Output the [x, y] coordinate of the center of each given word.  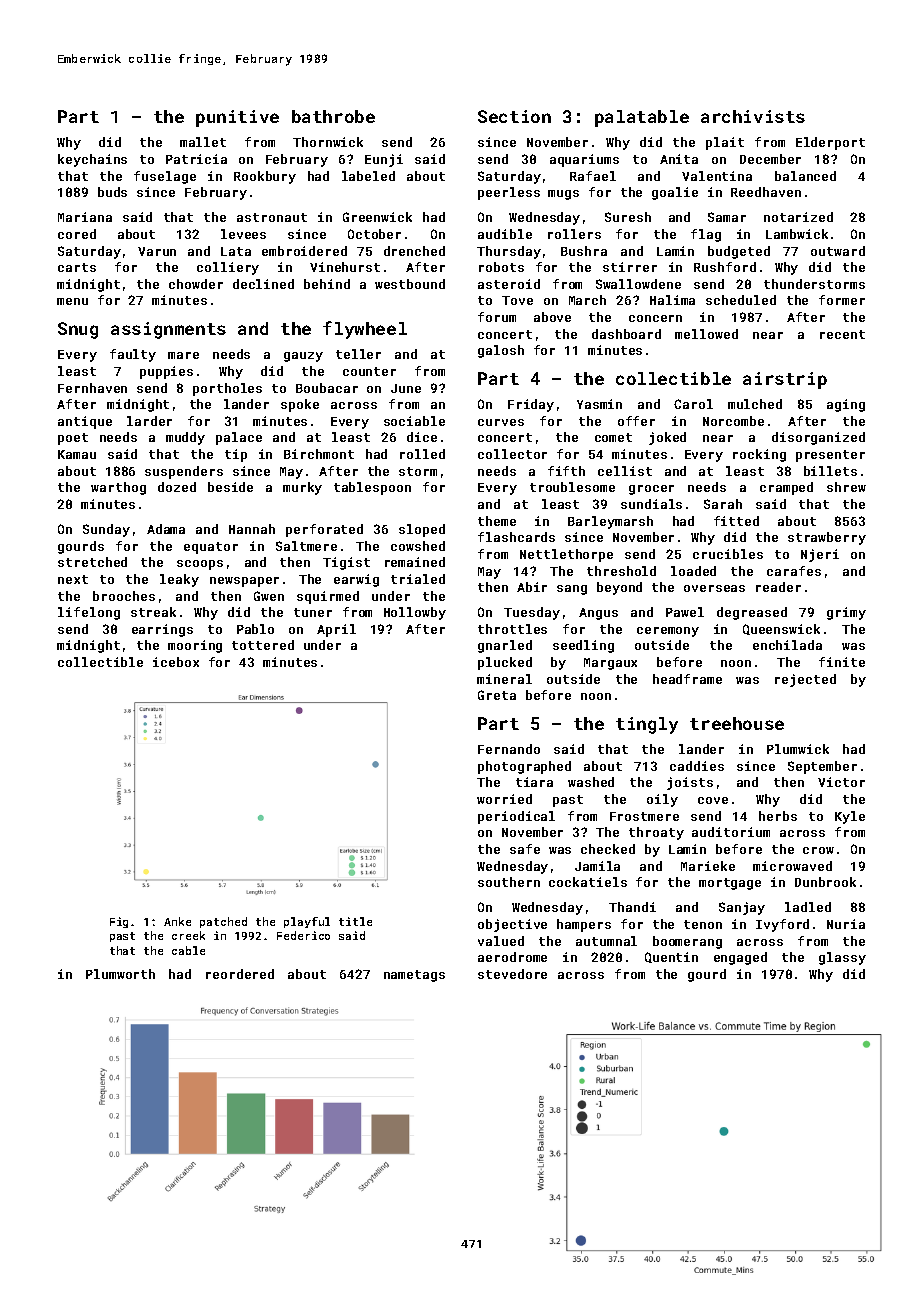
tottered [263, 645]
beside [230, 487]
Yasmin [599, 404]
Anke [177, 921]
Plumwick [798, 749]
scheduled [741, 300]
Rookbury [265, 177]
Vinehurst [345, 267]
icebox [176, 662]
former [842, 300]
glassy [842, 958]
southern [509, 882]
